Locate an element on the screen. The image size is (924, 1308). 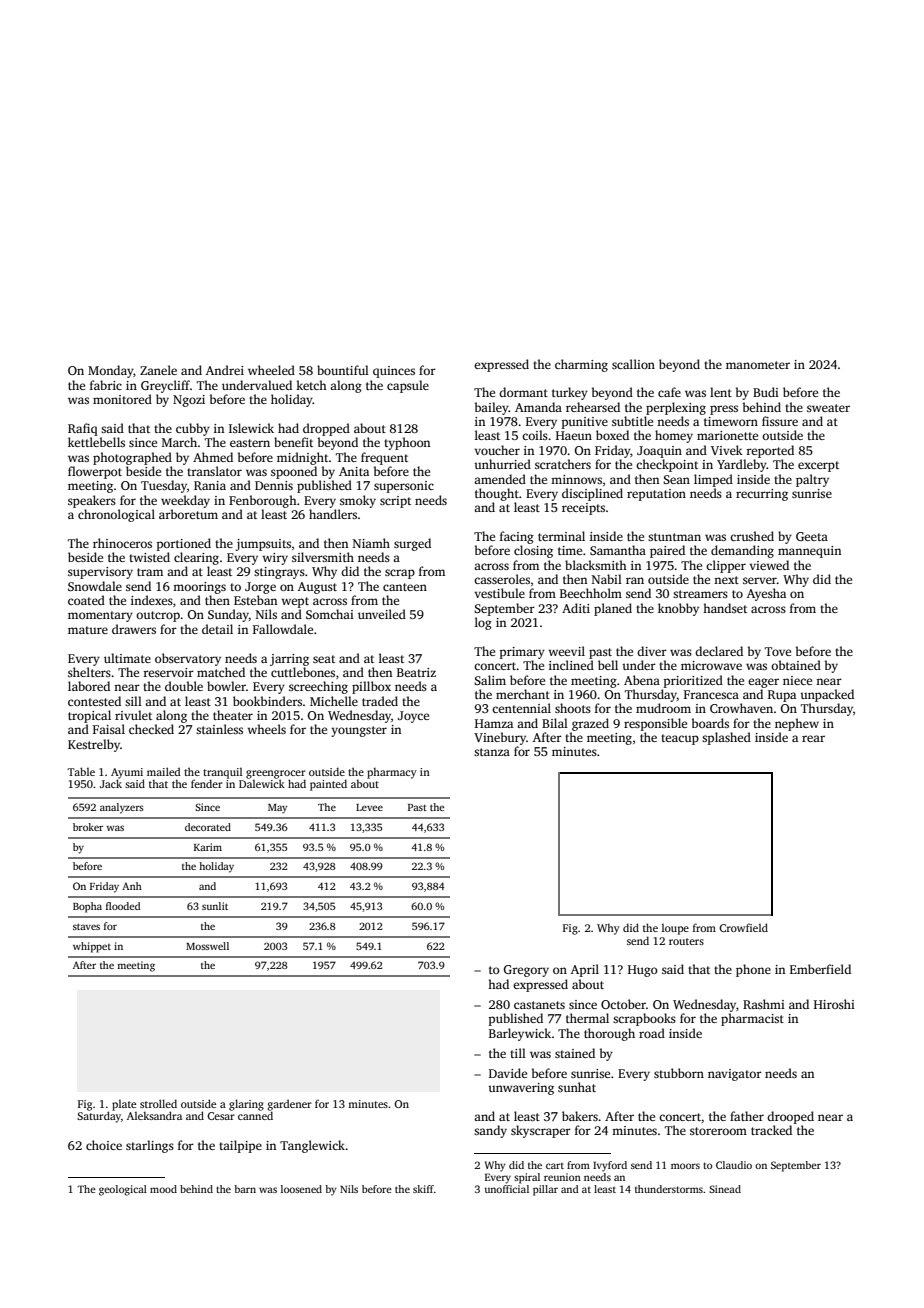
April is located at coordinates (585, 970).
